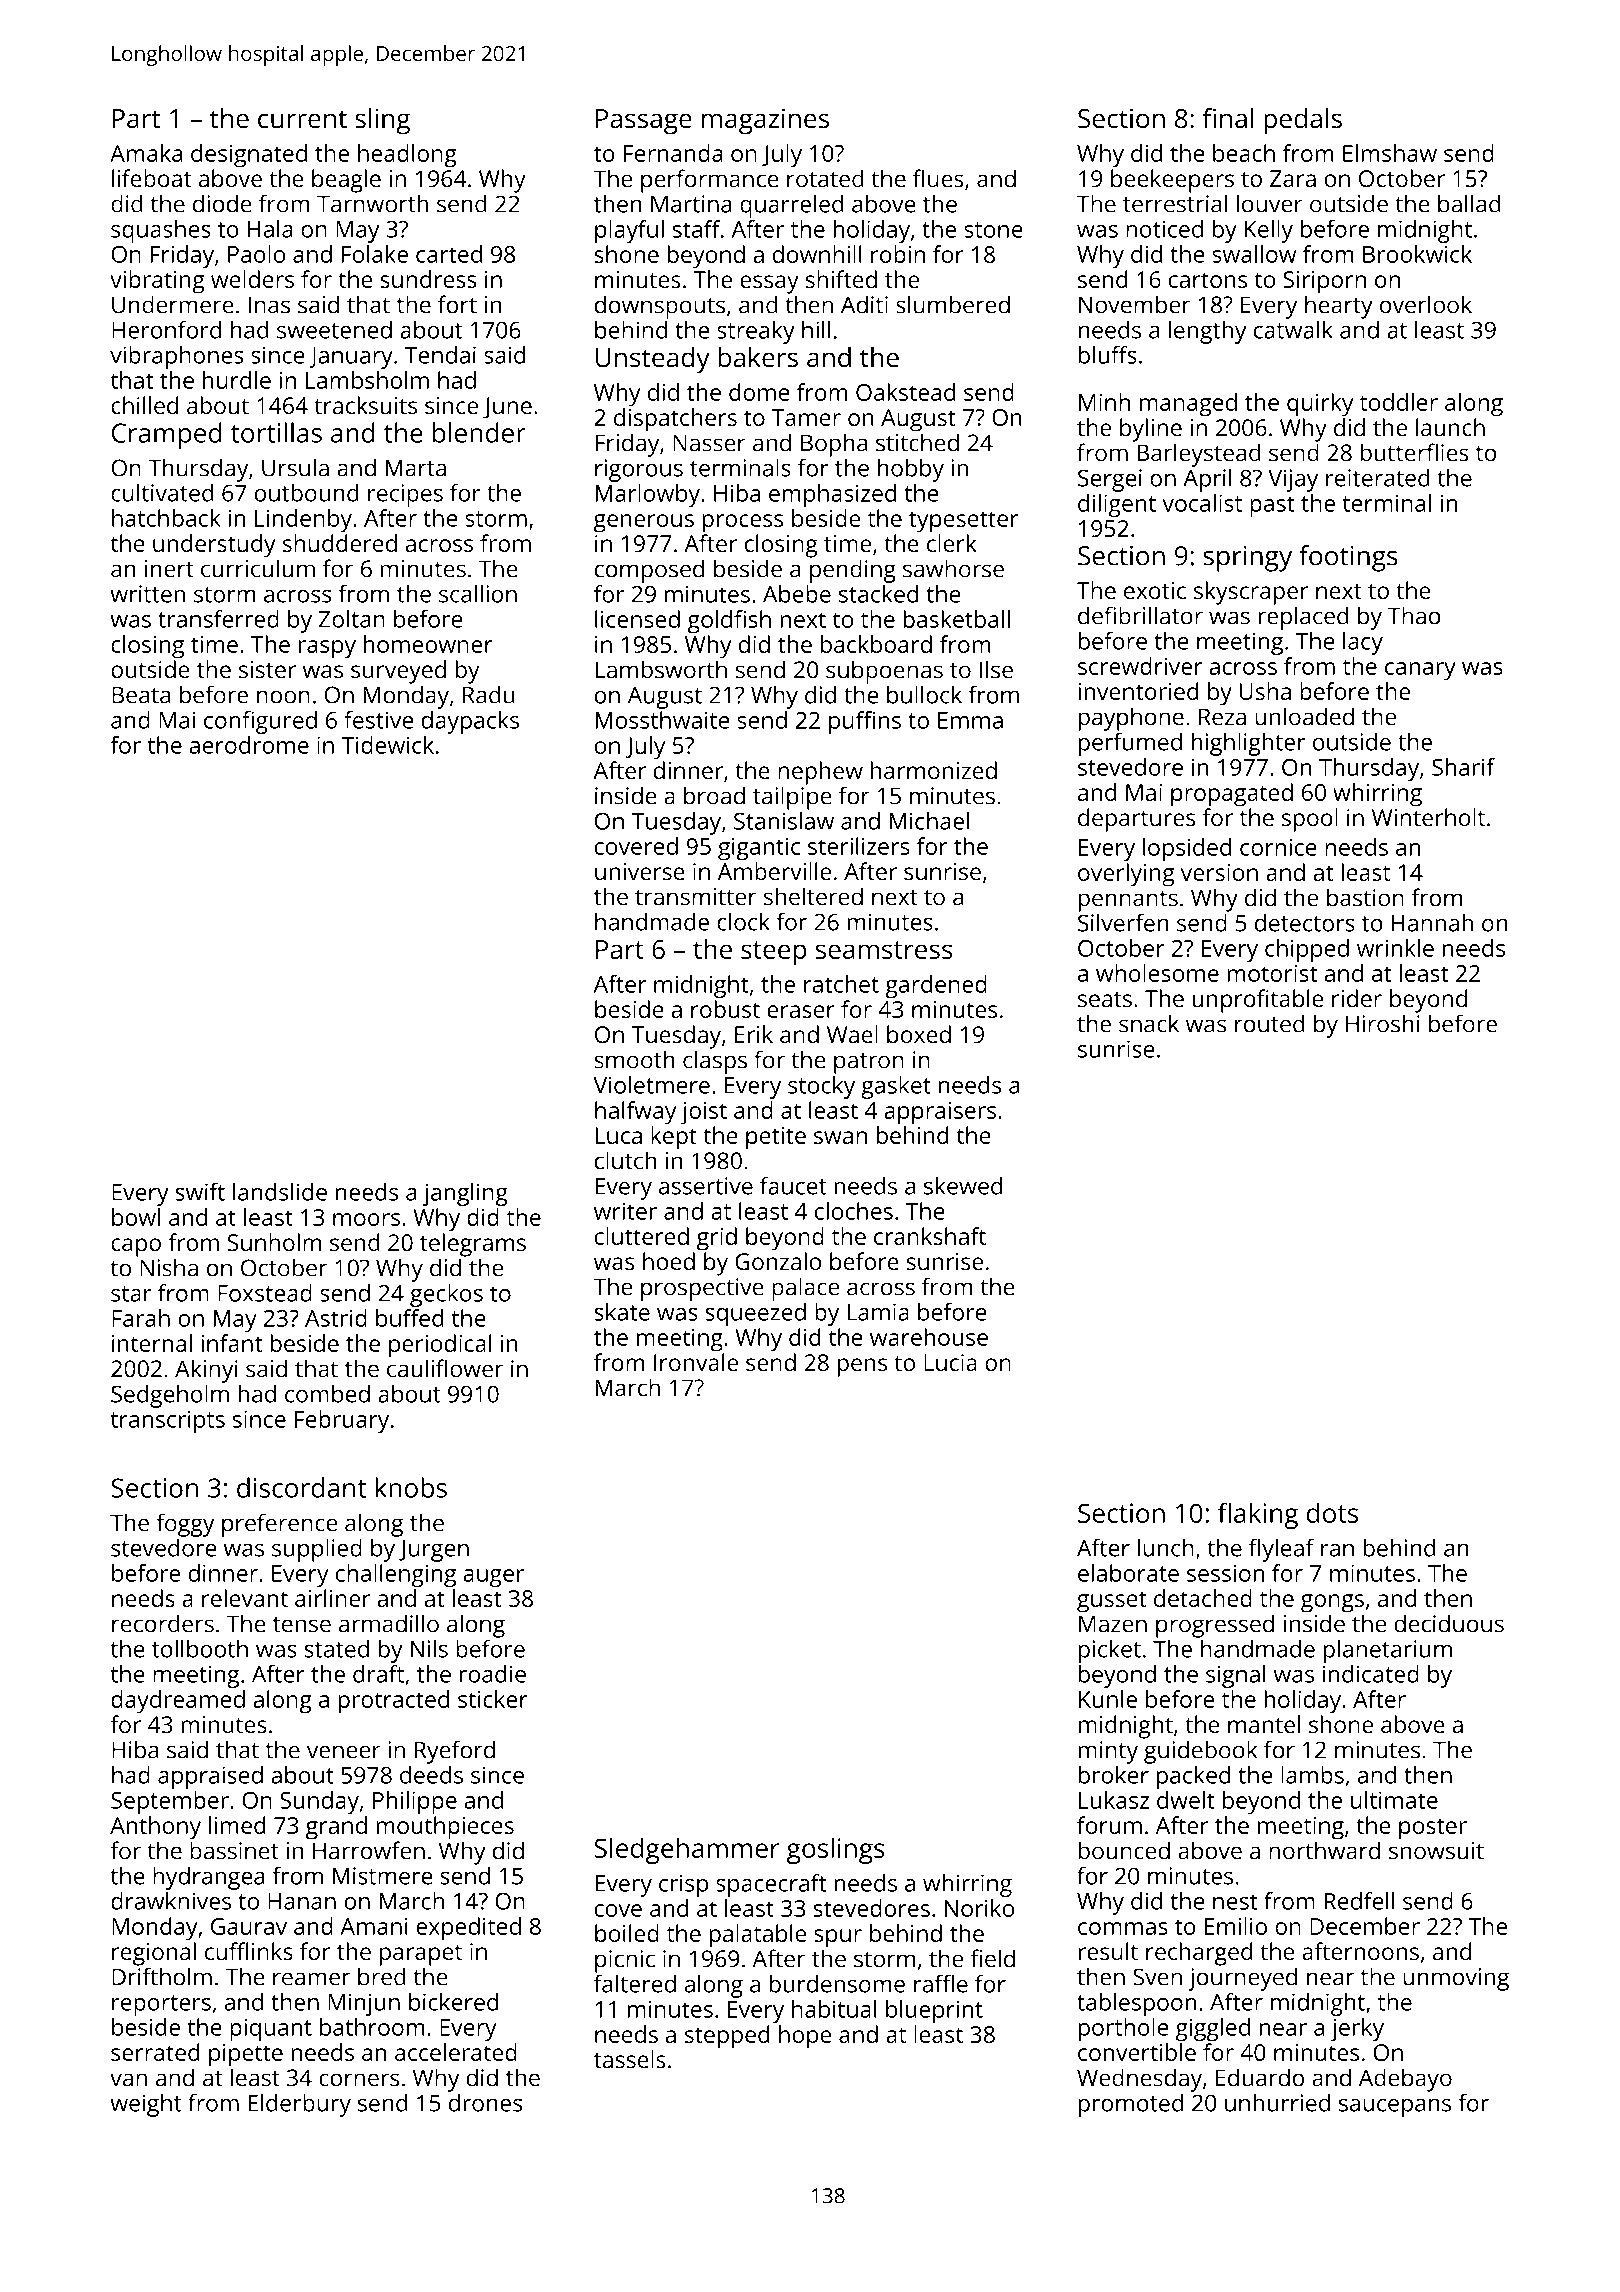  Describe the element at coordinates (146, 2105) in the screenshot. I see `weight` at that location.
